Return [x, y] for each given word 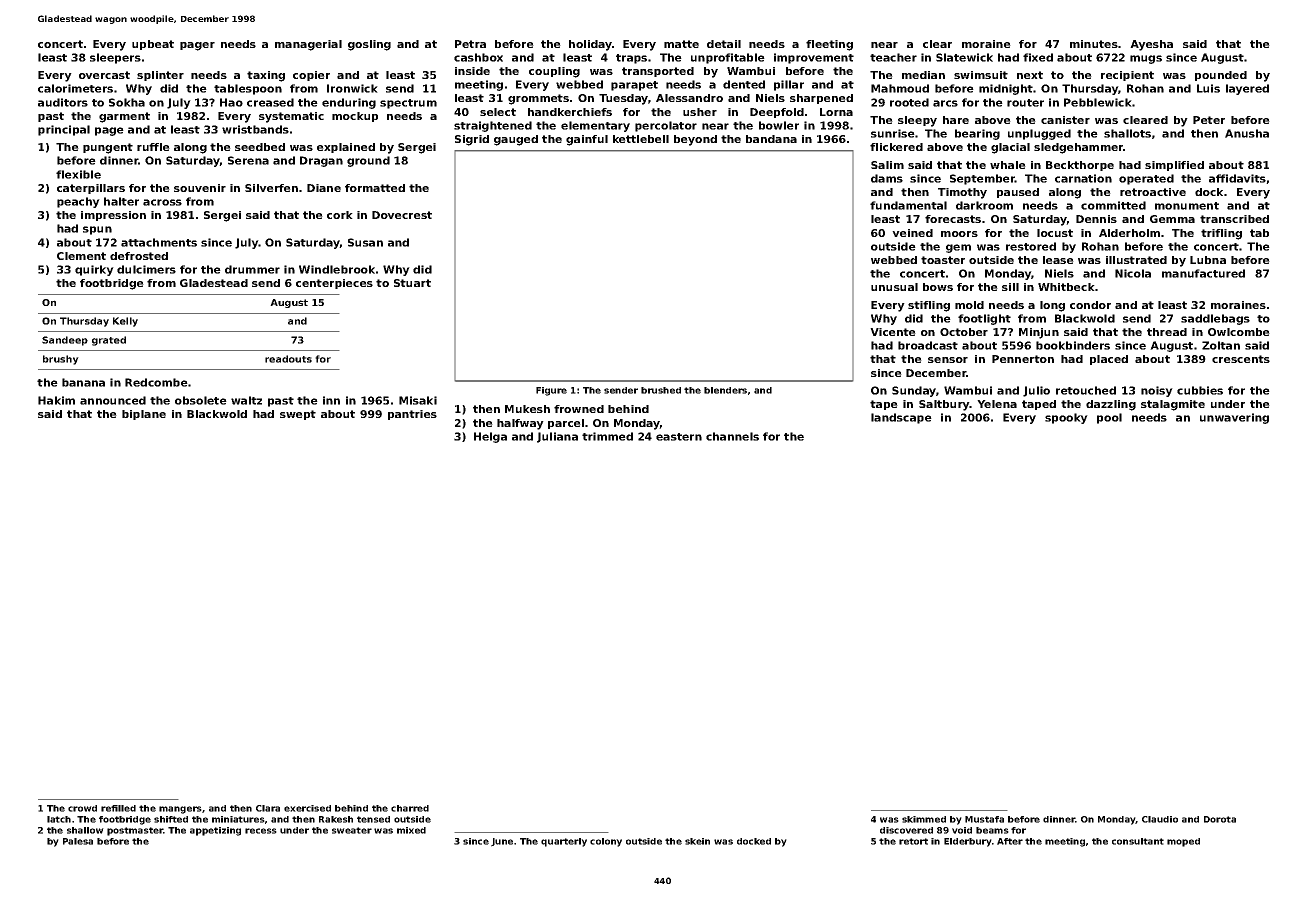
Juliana [557, 437]
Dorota [1220, 819]
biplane [144, 415]
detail [724, 44]
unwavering [1234, 418]
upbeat [153, 45]
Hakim [56, 400]
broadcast [928, 345]
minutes [1094, 44]
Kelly [125, 322]
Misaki [418, 400]
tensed [373, 819]
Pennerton [1023, 359]
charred [410, 808]
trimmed [607, 436]
